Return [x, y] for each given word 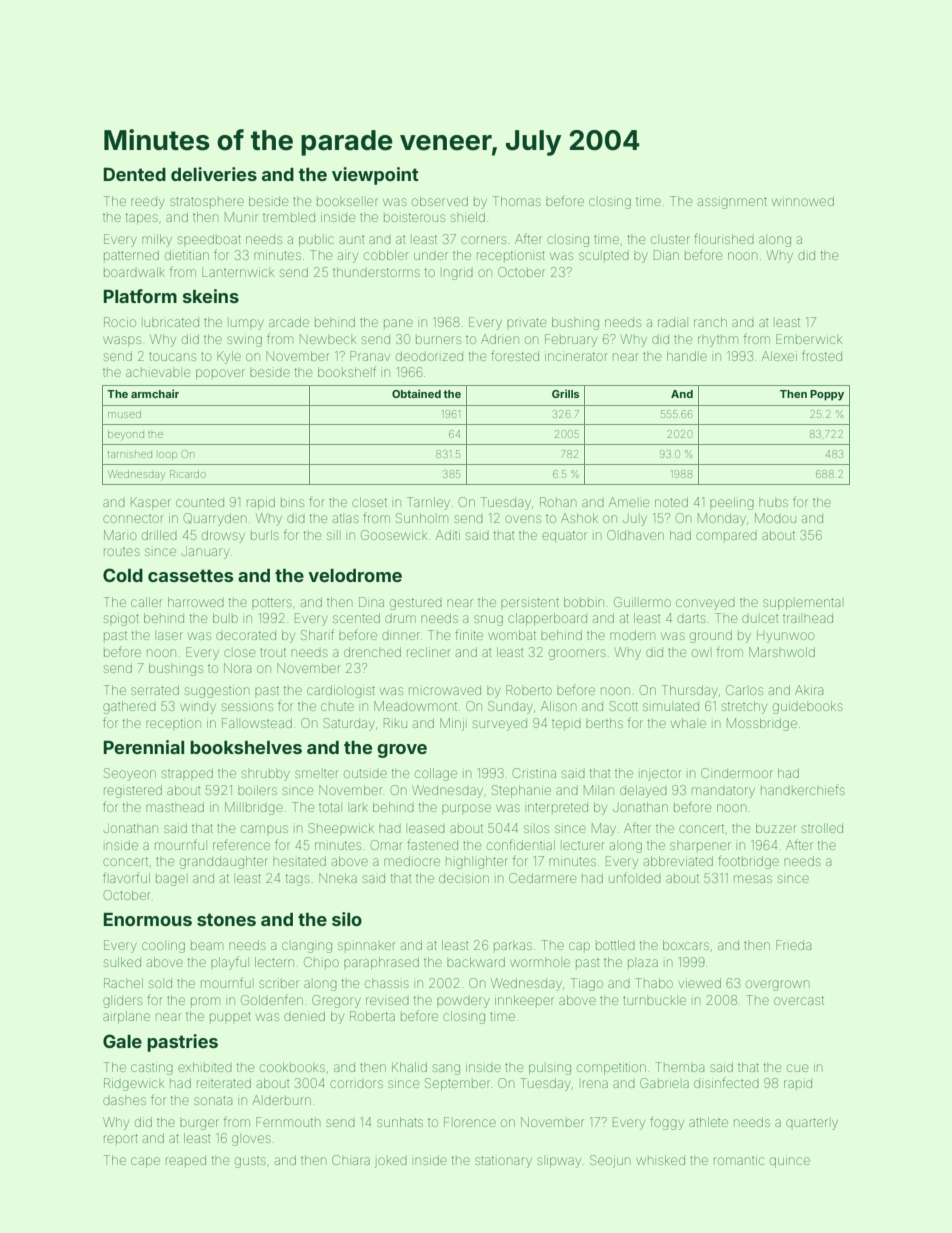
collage [436, 774]
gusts [250, 1162]
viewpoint [375, 176]
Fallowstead [257, 723]
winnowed [803, 201]
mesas [753, 879]
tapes [142, 219]
